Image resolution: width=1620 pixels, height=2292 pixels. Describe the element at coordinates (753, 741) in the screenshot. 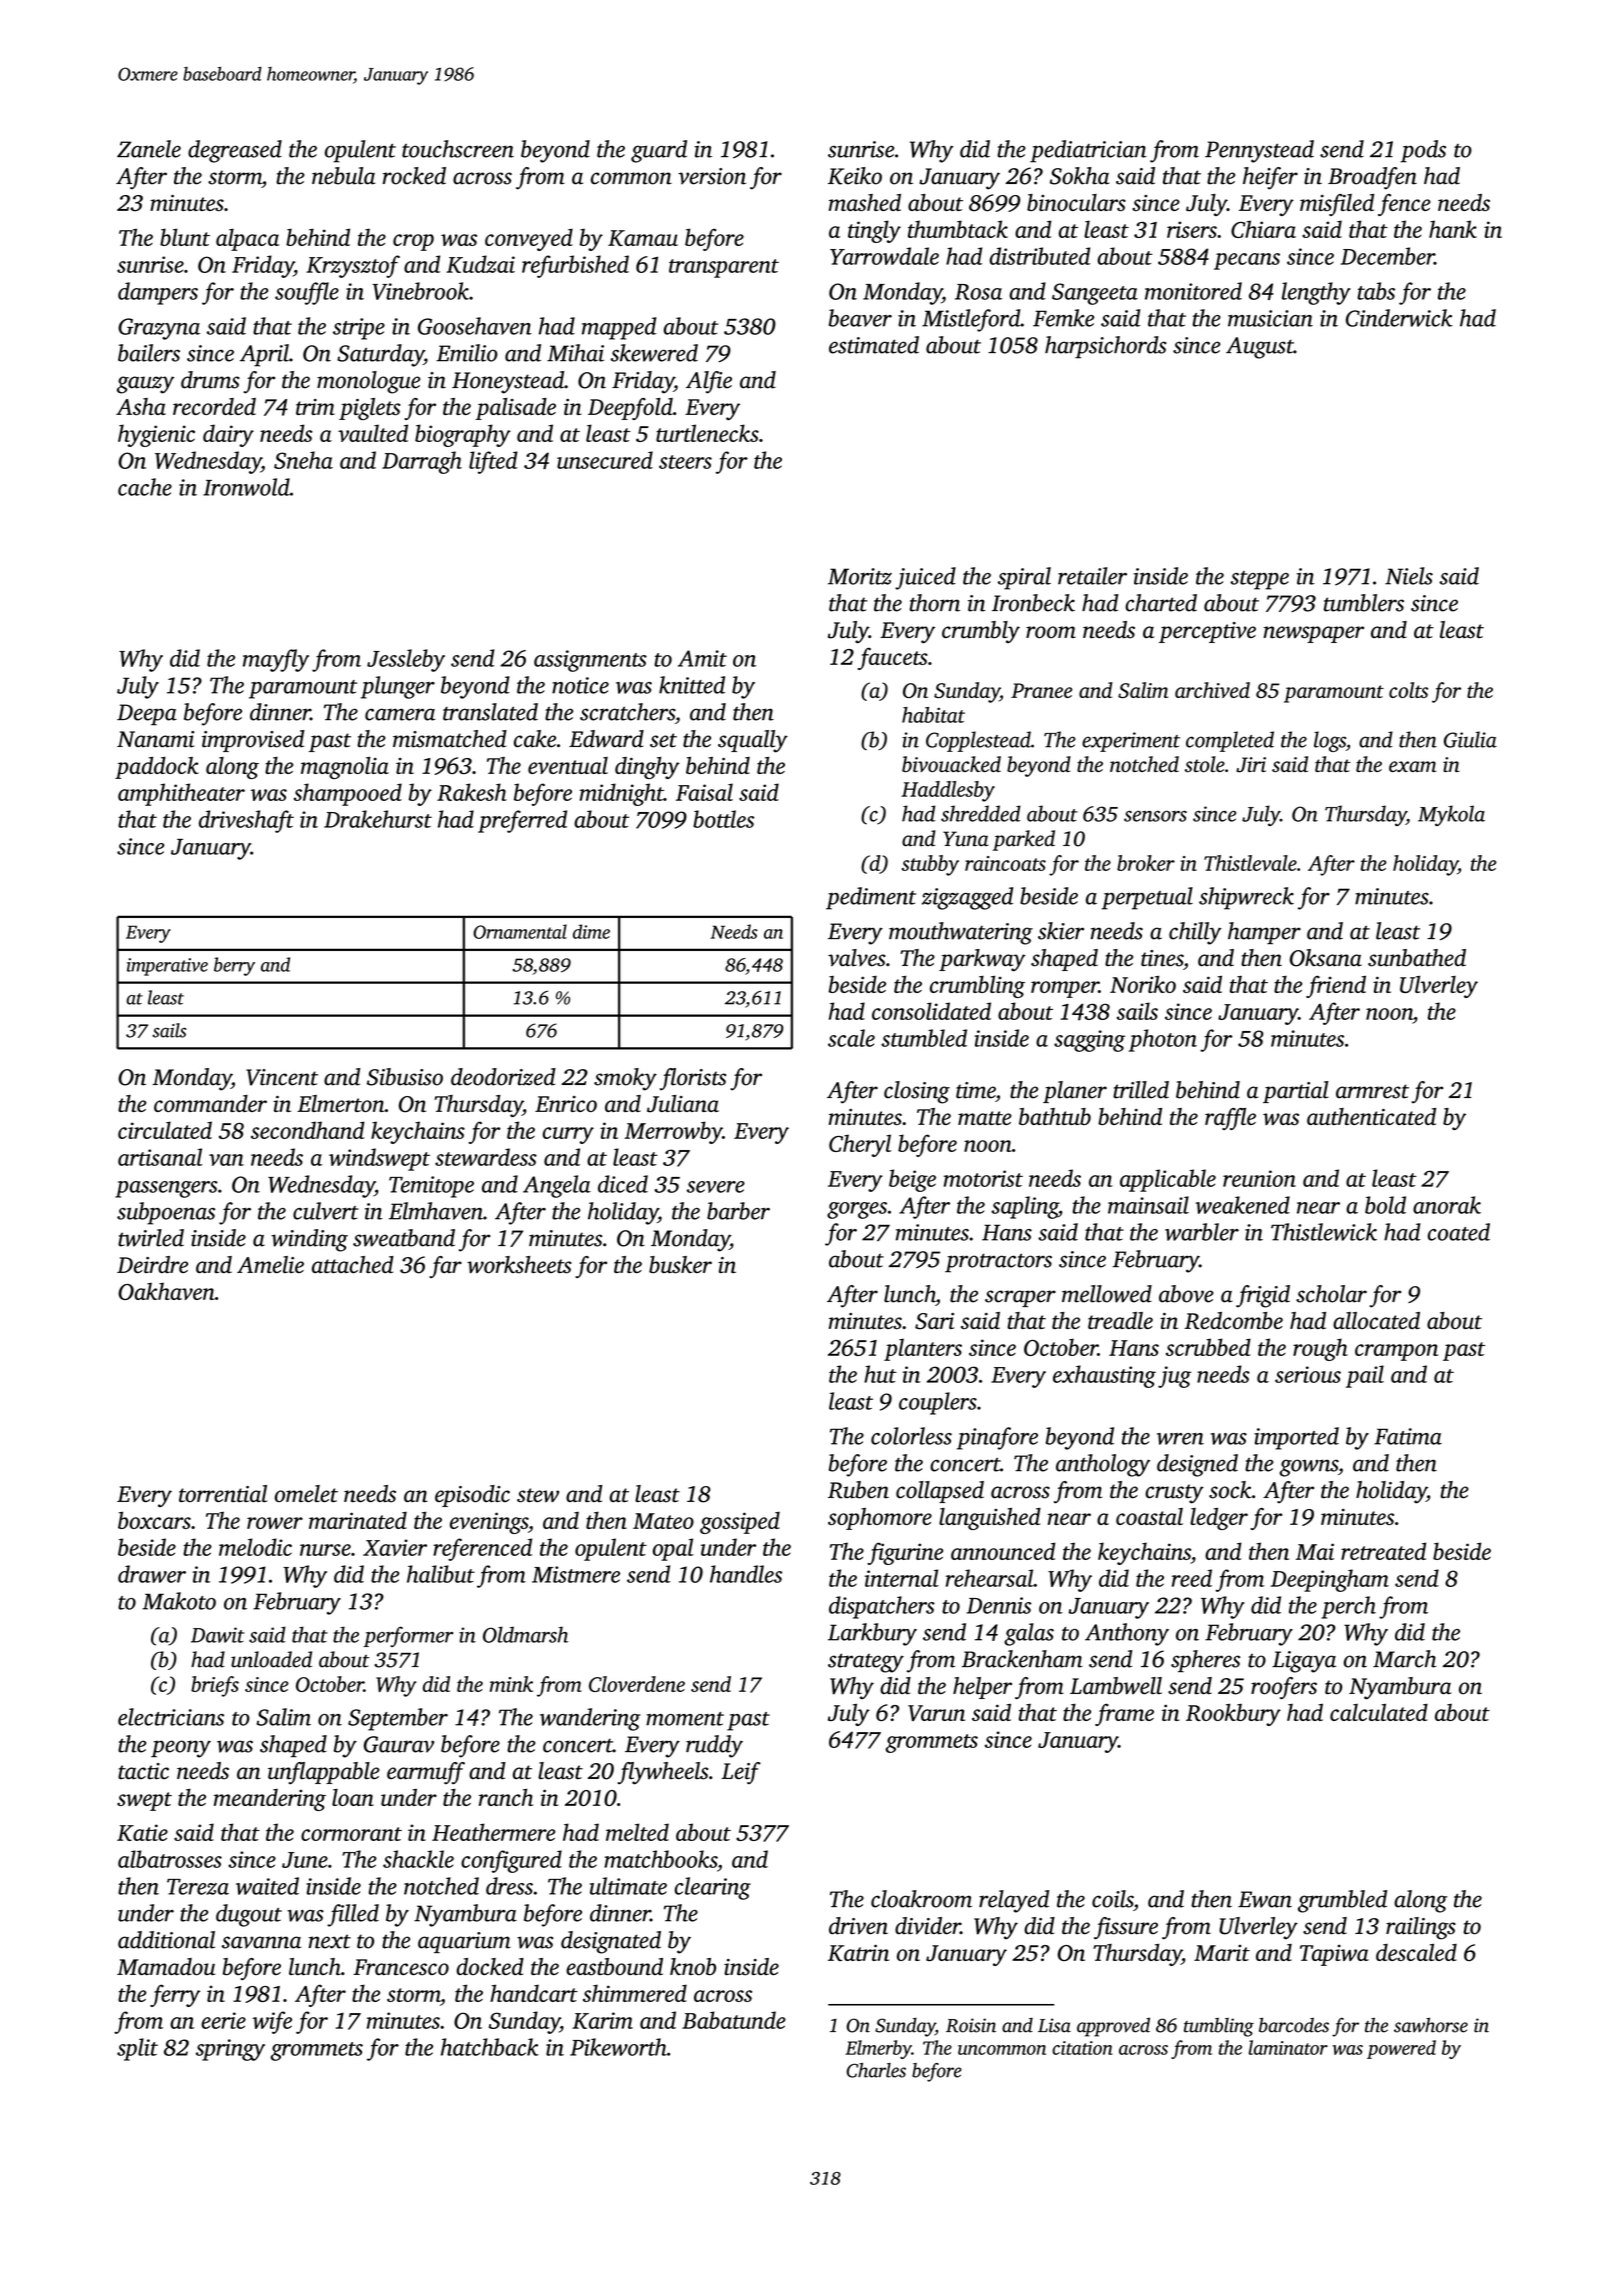

I see `squally` at that location.
